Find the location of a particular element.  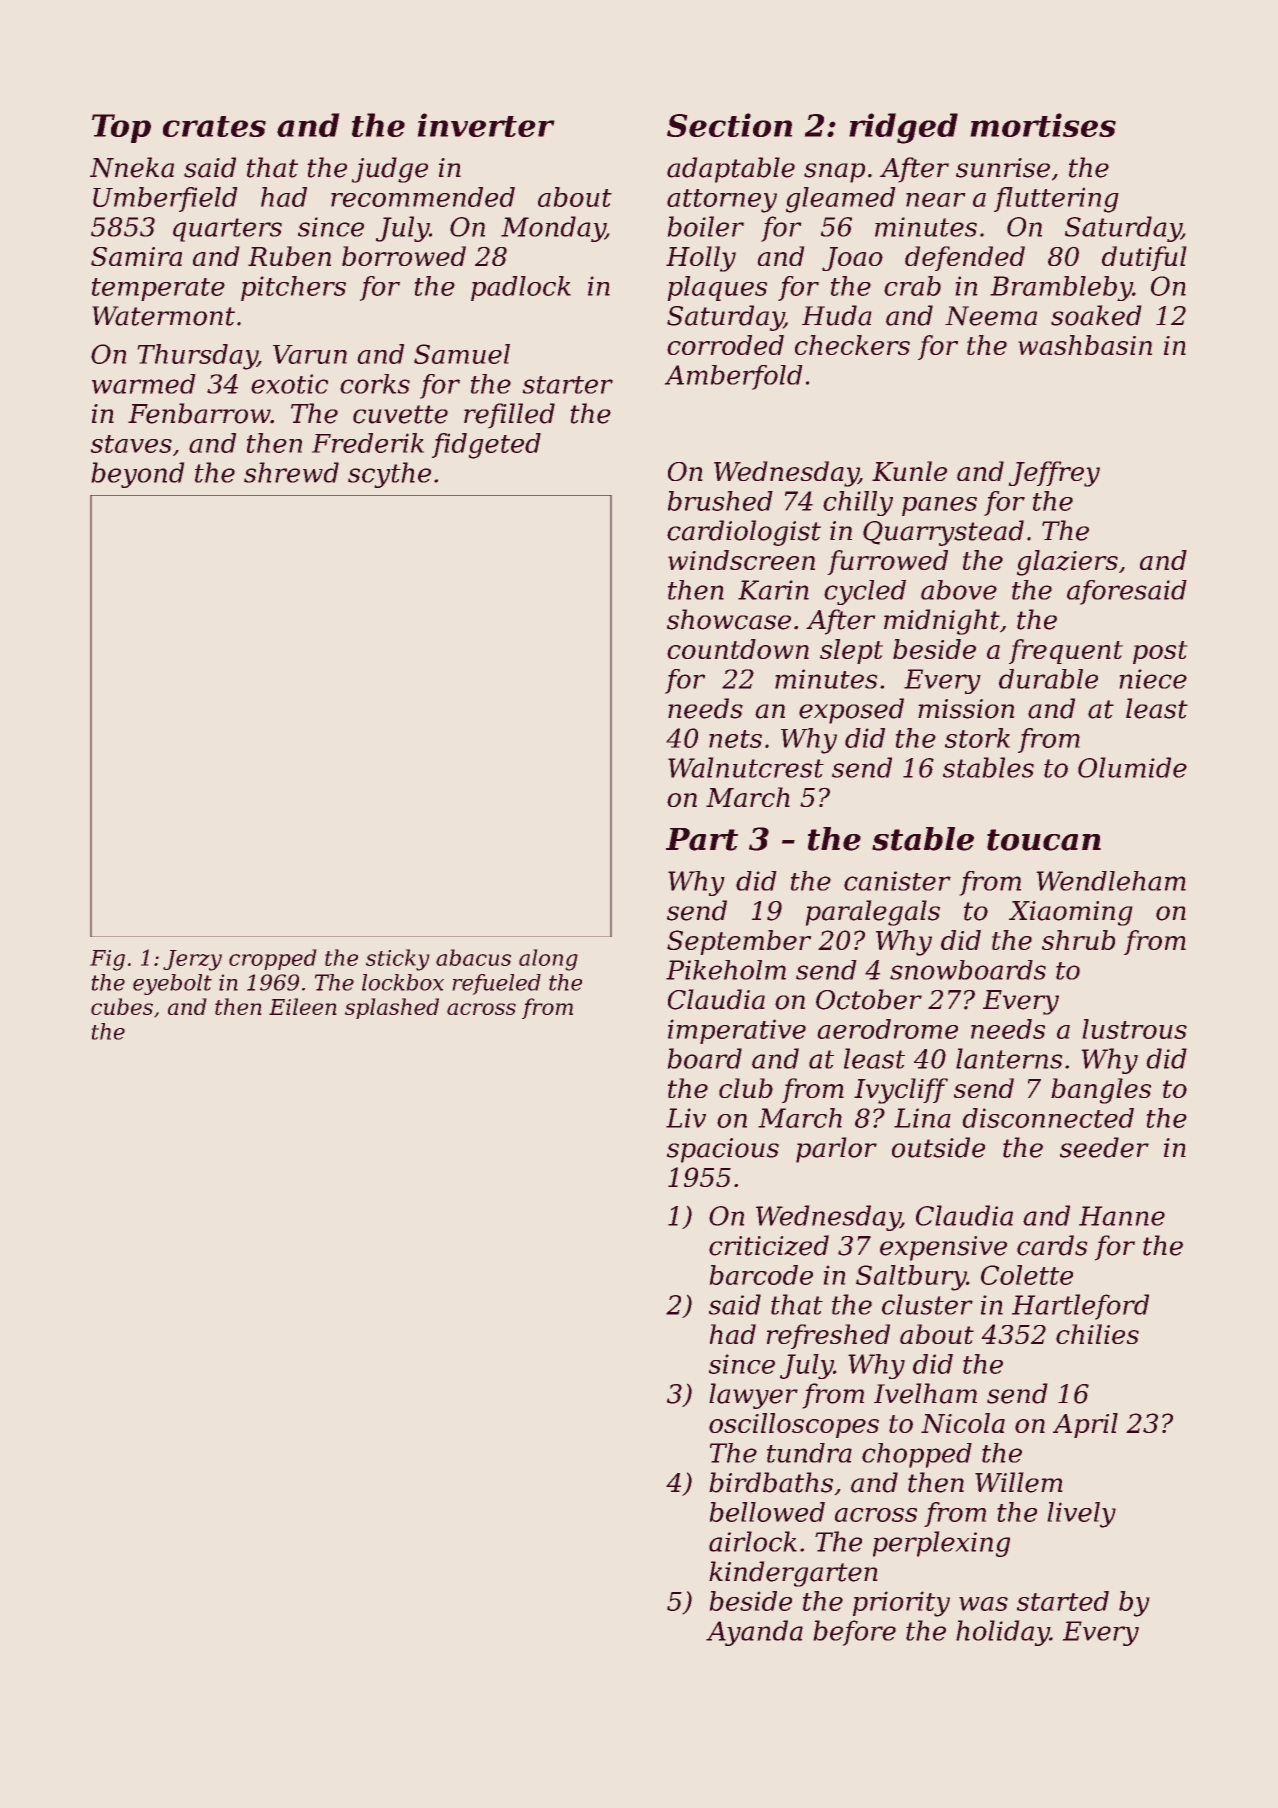

Wendleham is located at coordinates (1111, 881).
